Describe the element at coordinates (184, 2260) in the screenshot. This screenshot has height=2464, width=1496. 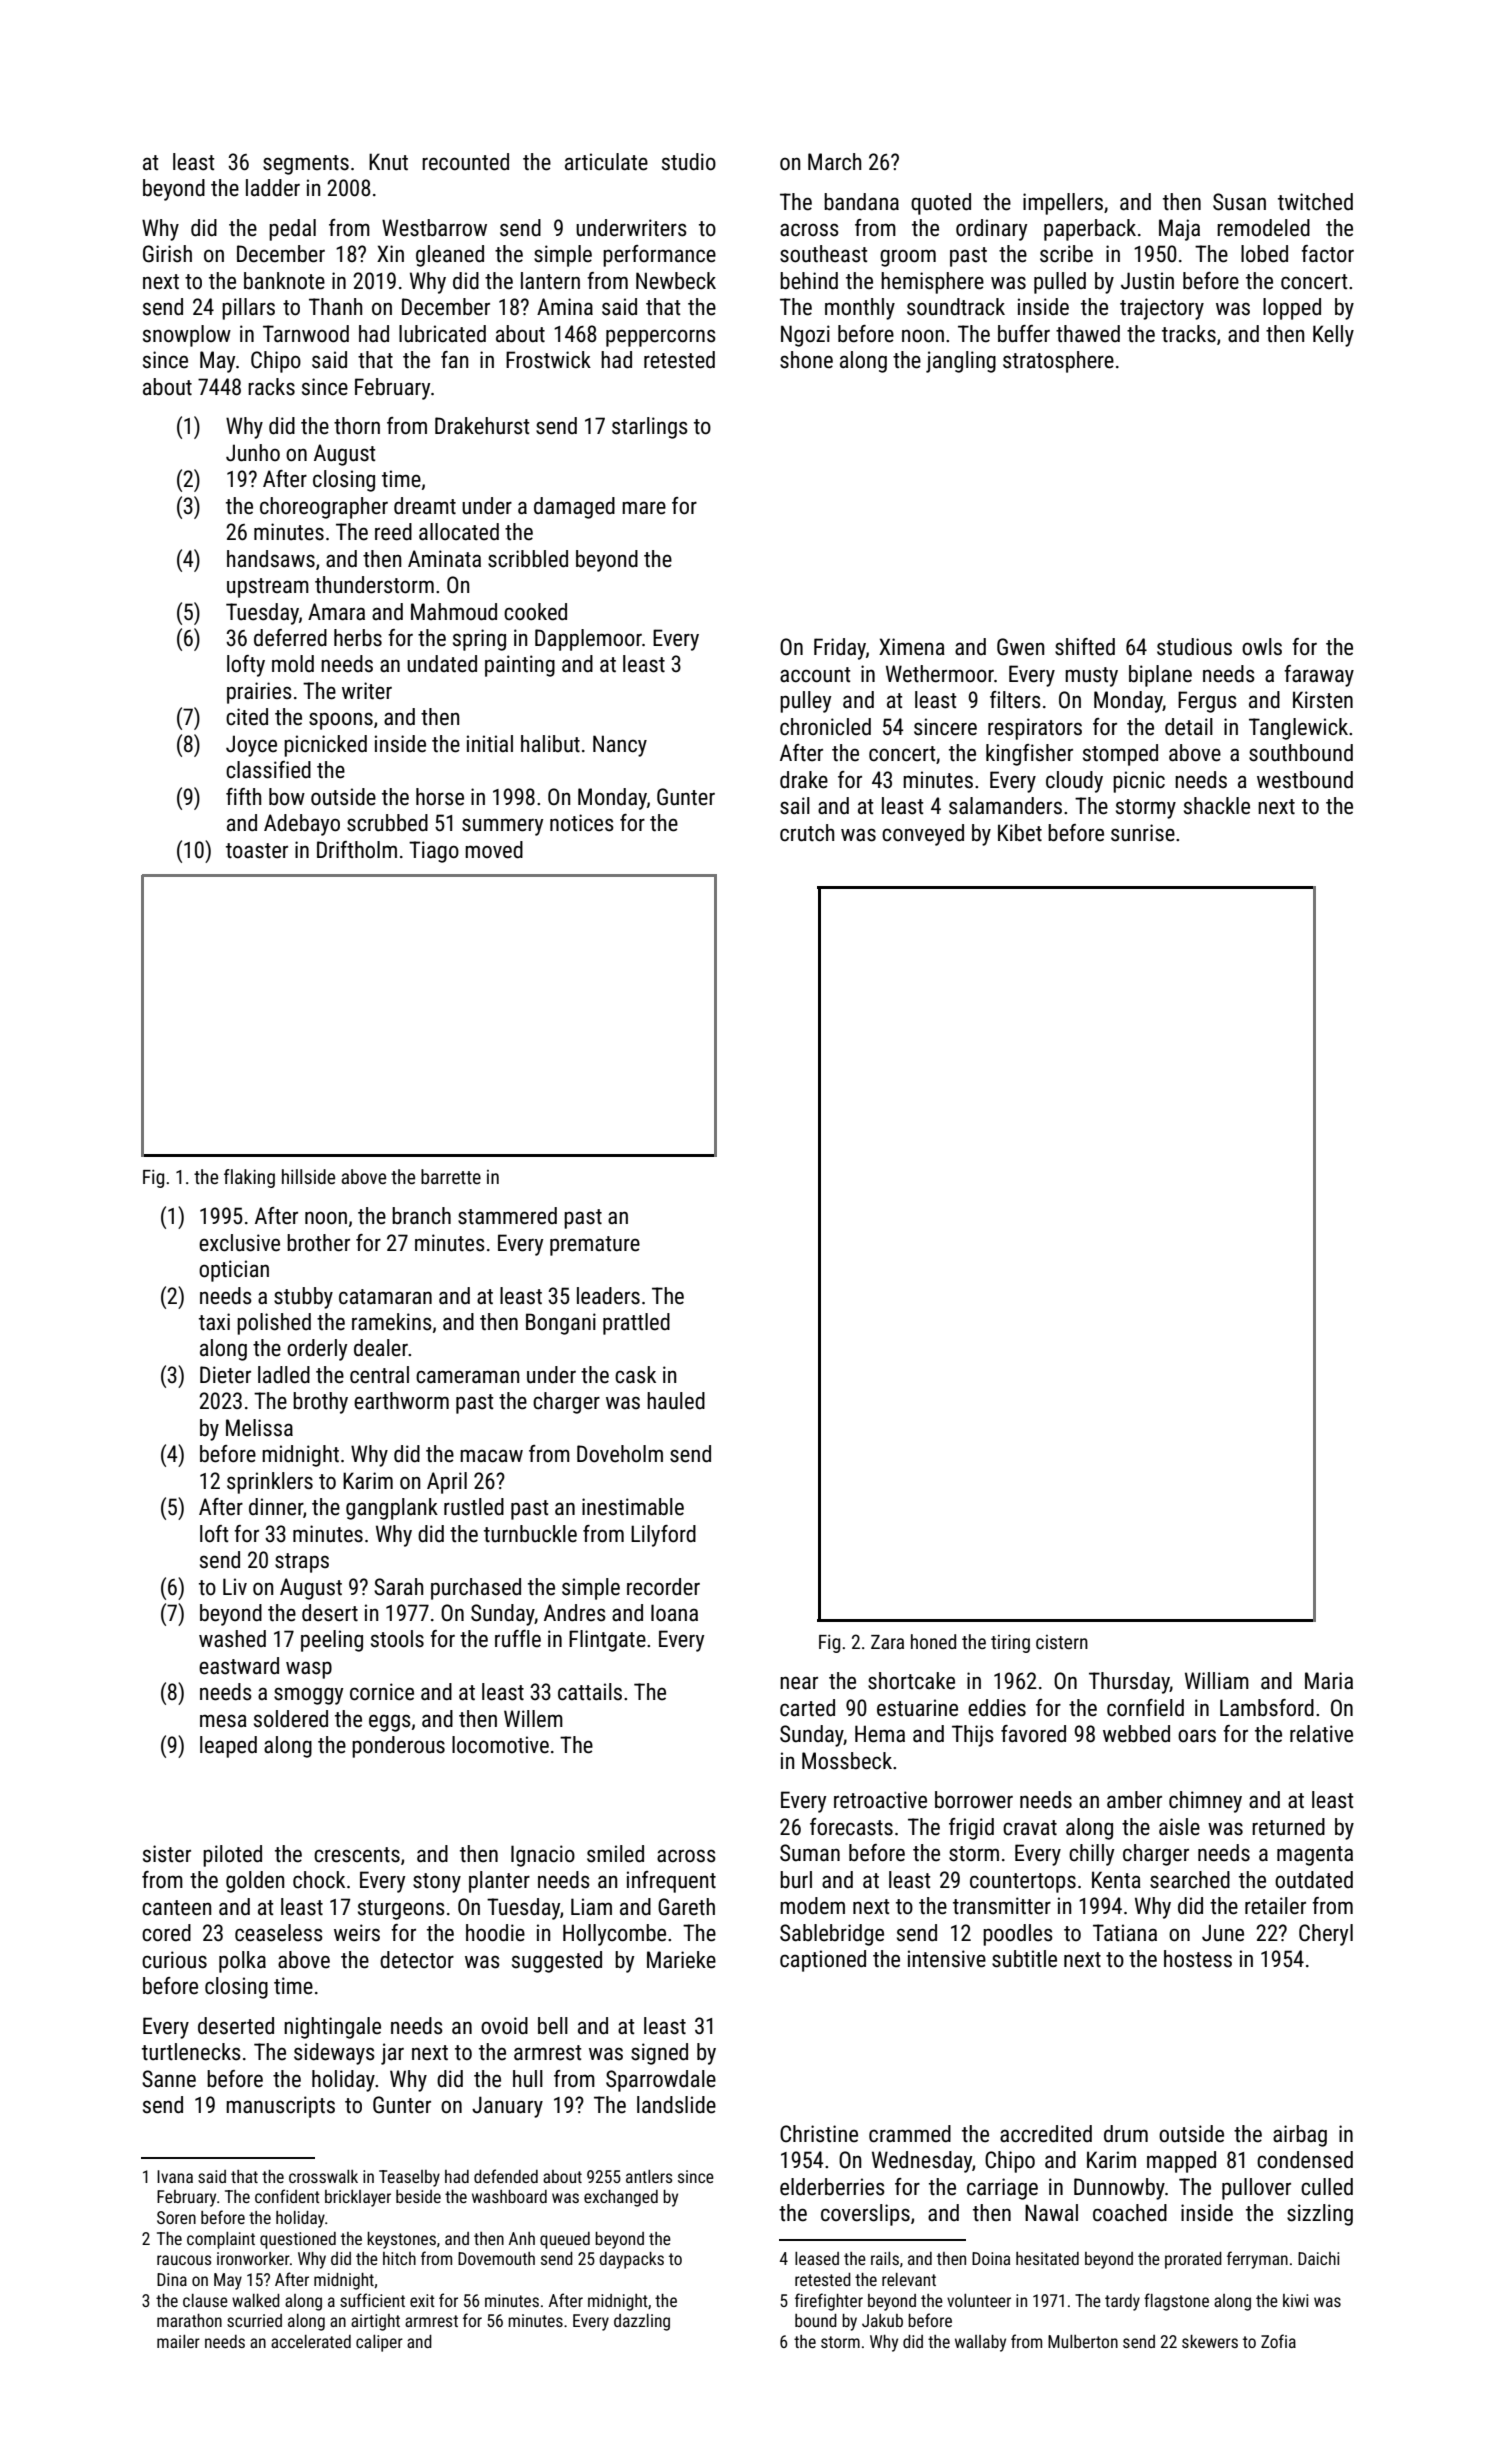
I see `raucous` at that location.
